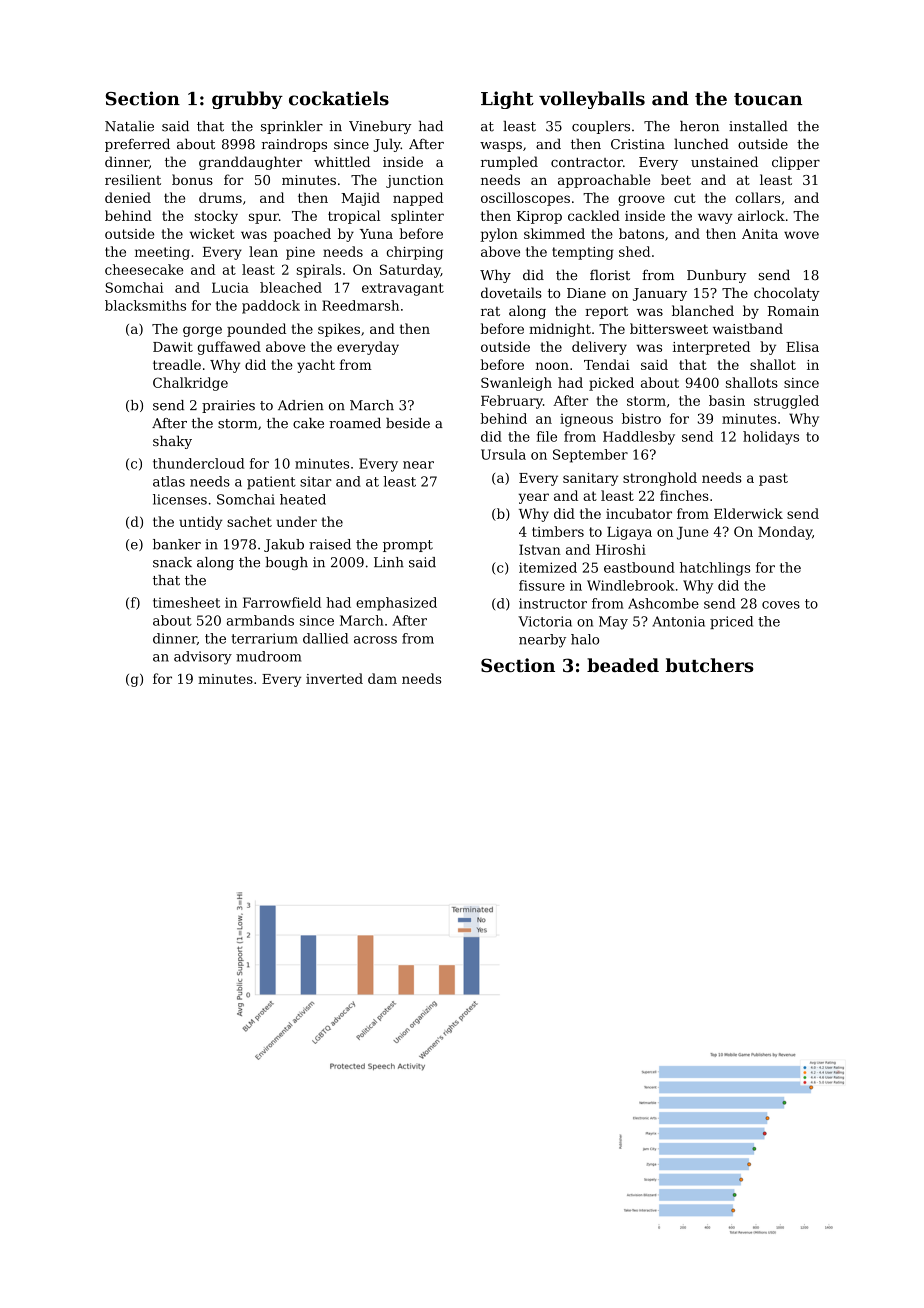 This screenshot has width=924, height=1308. What do you see at coordinates (507, 100) in the screenshot?
I see `Light` at bounding box center [507, 100].
